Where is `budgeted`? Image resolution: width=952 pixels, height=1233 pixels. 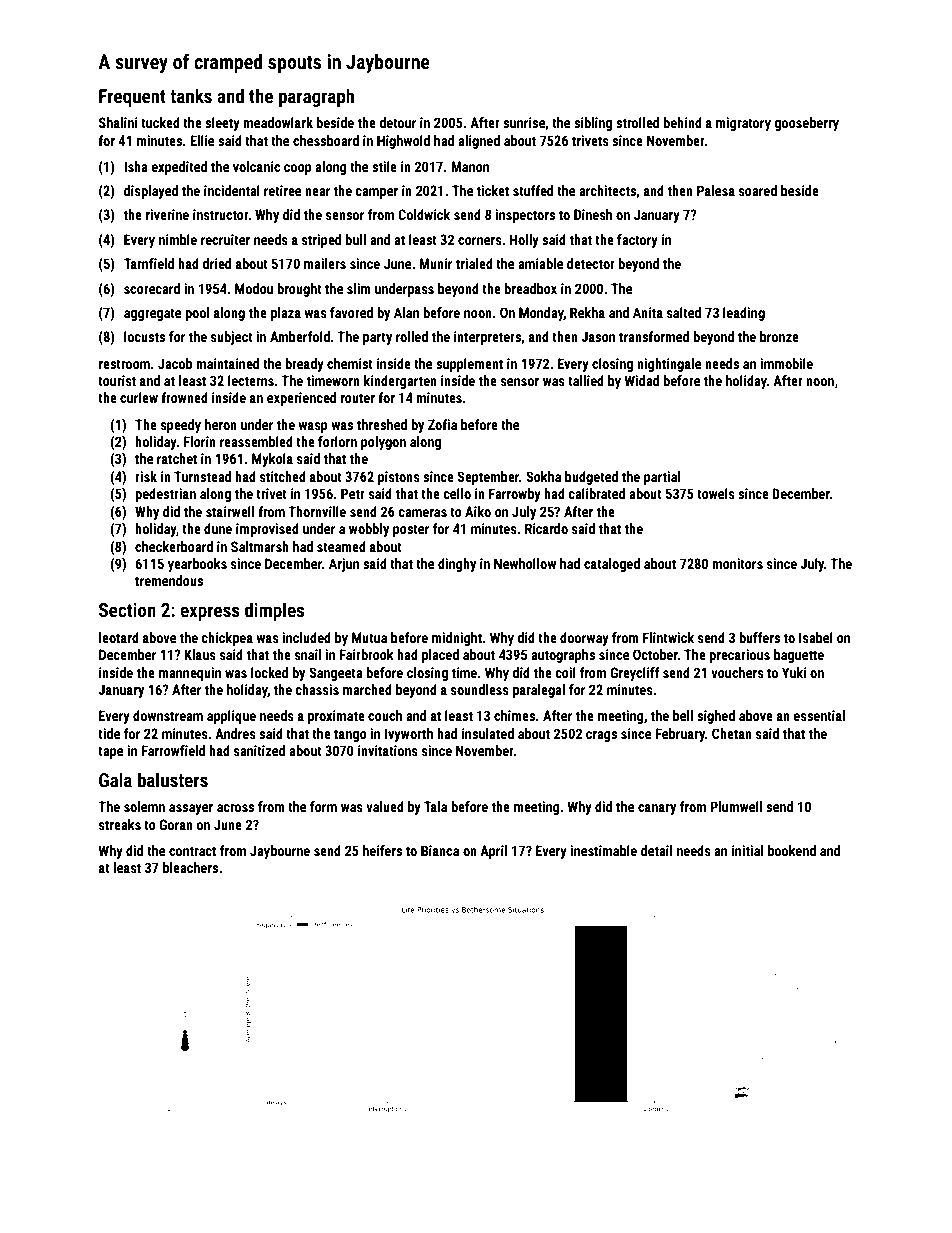
budgeted is located at coordinates (591, 478).
